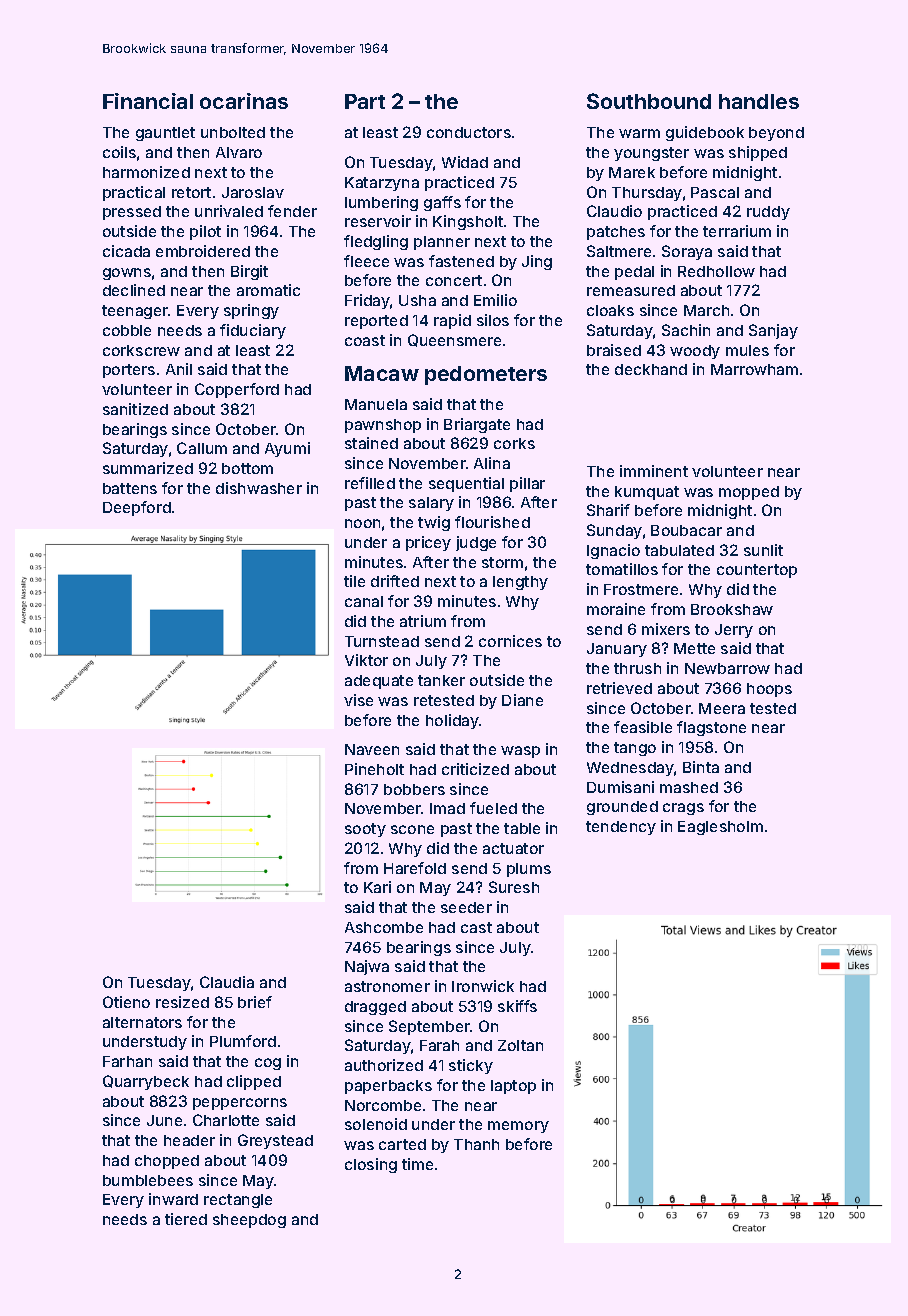 Image resolution: width=908 pixels, height=1316 pixels. I want to click on Claudia, so click(227, 982).
